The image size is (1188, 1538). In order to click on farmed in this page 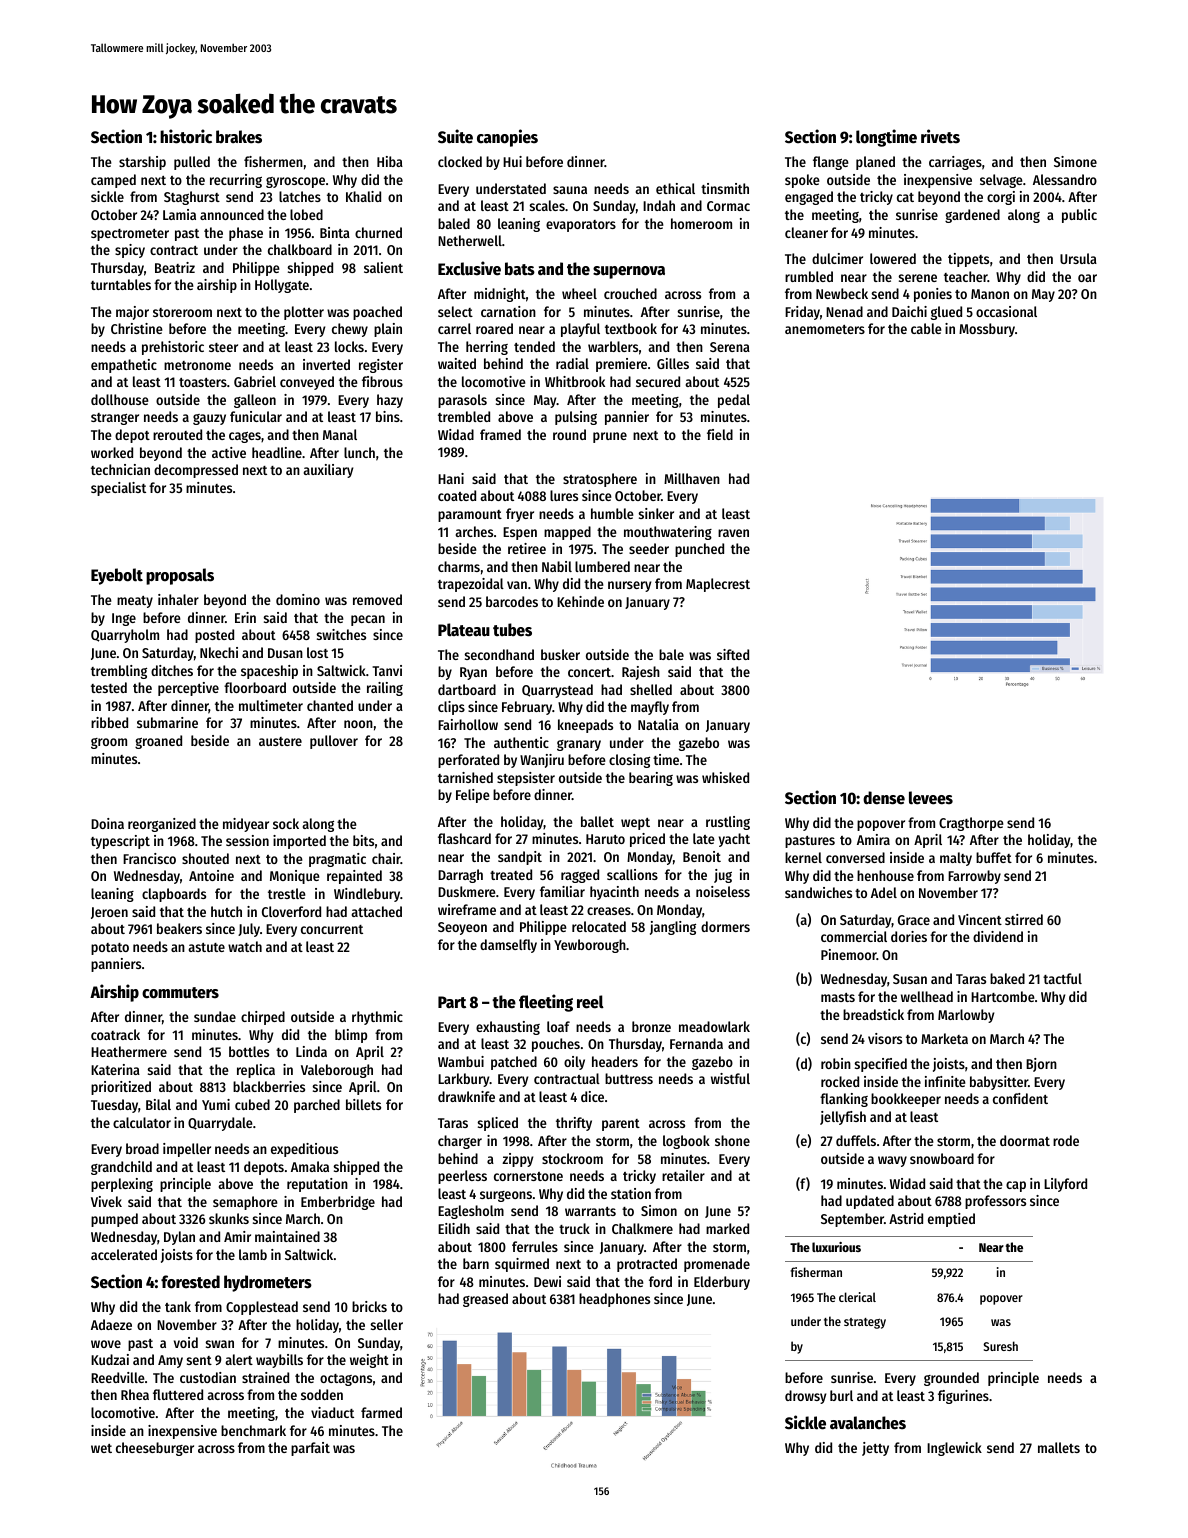, I will do `click(381, 1412)`.
